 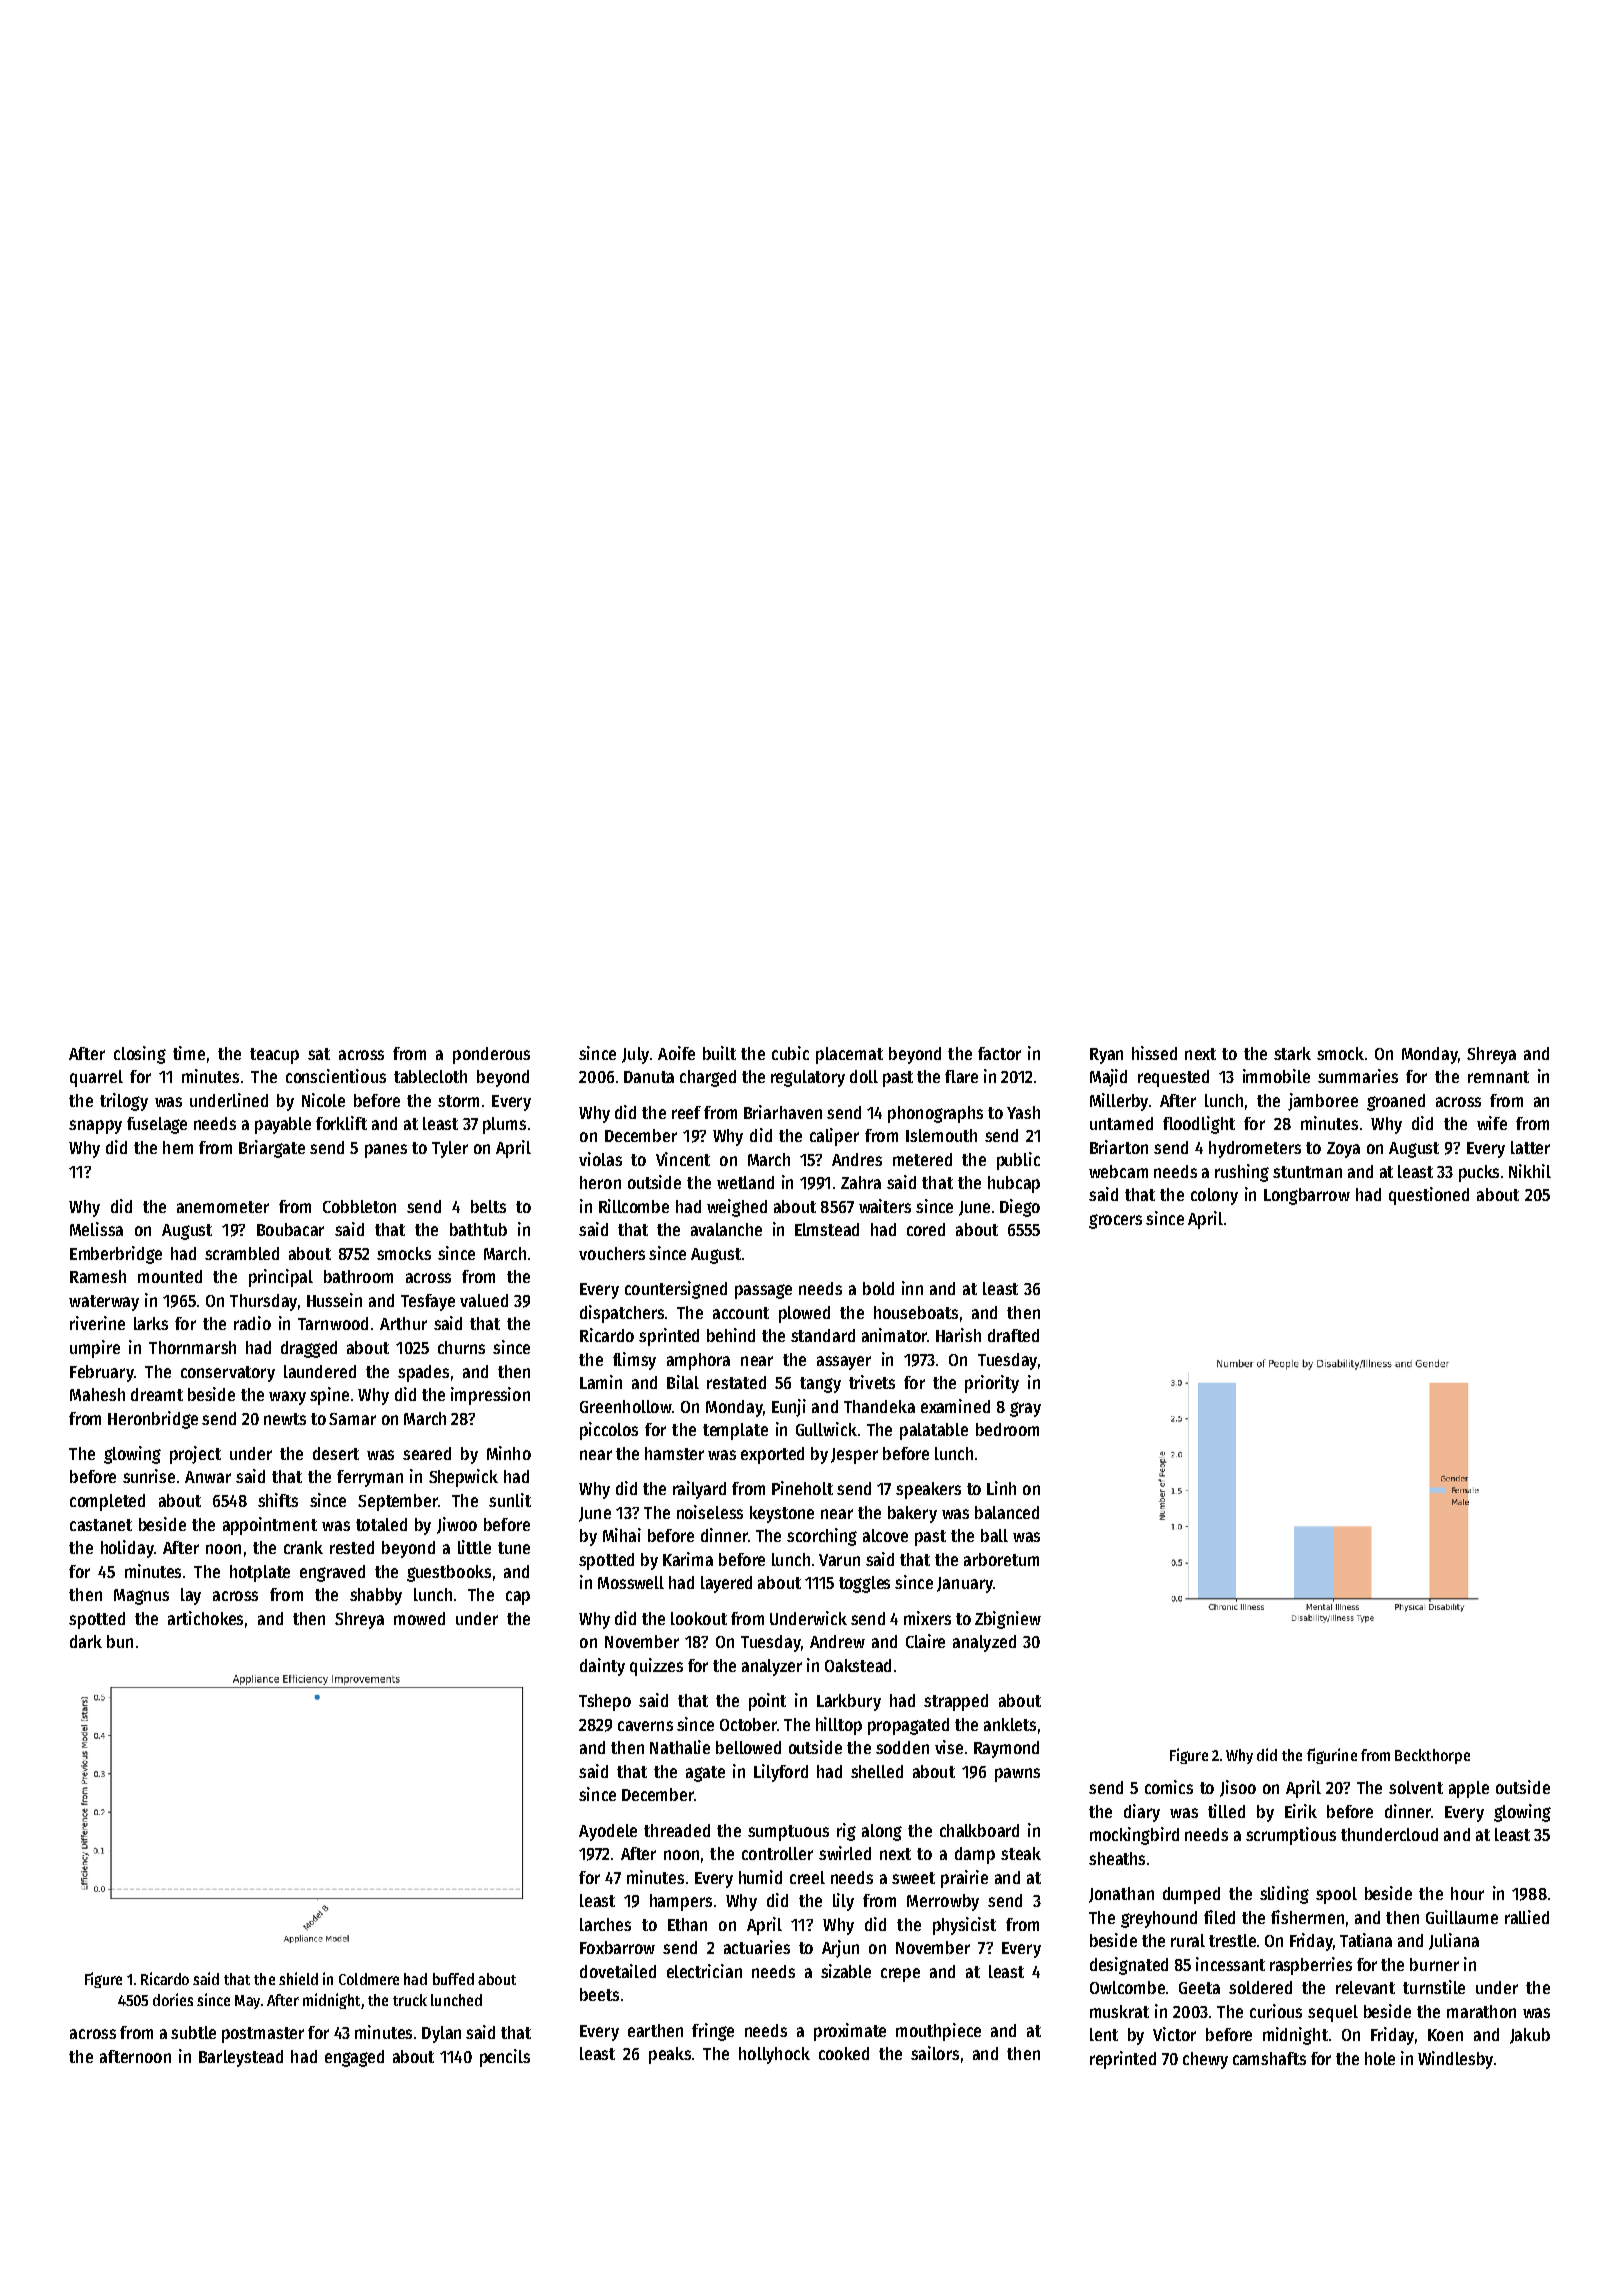 I want to click on colony, so click(x=1214, y=1196).
